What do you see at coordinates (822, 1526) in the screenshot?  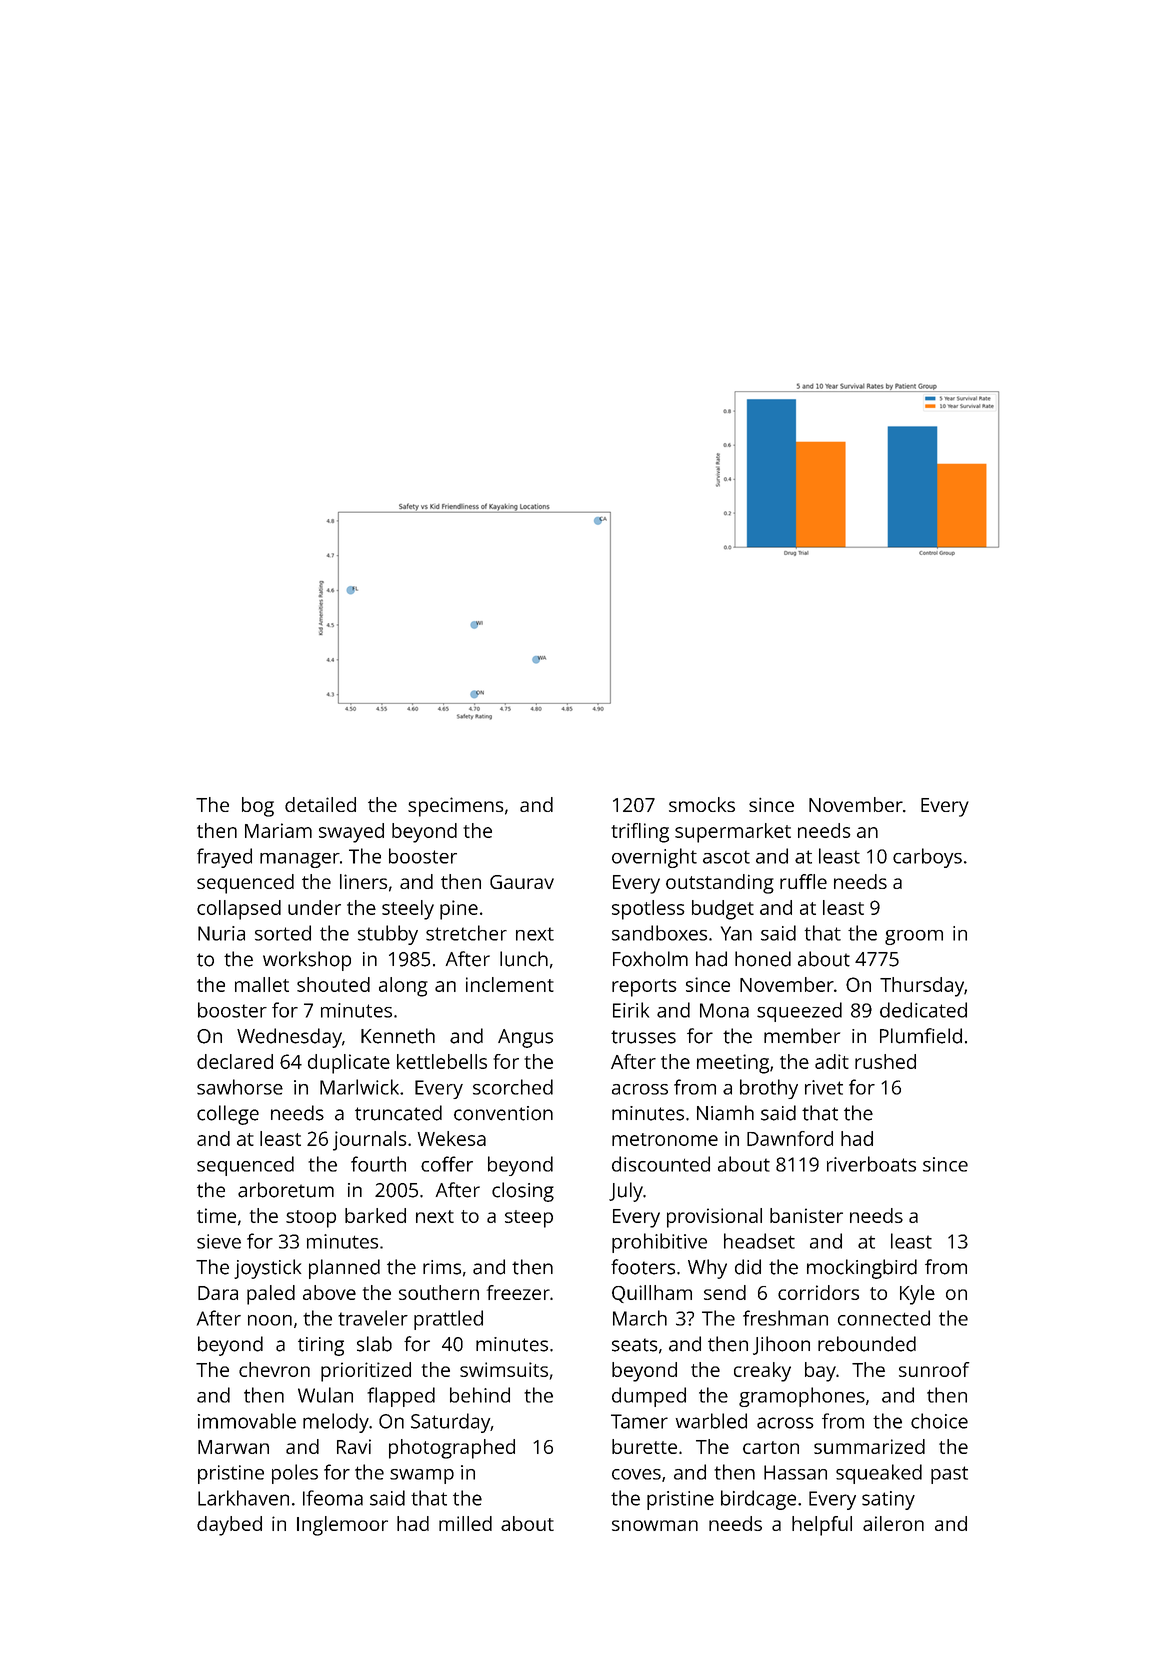 I see `helpful` at bounding box center [822, 1526].
